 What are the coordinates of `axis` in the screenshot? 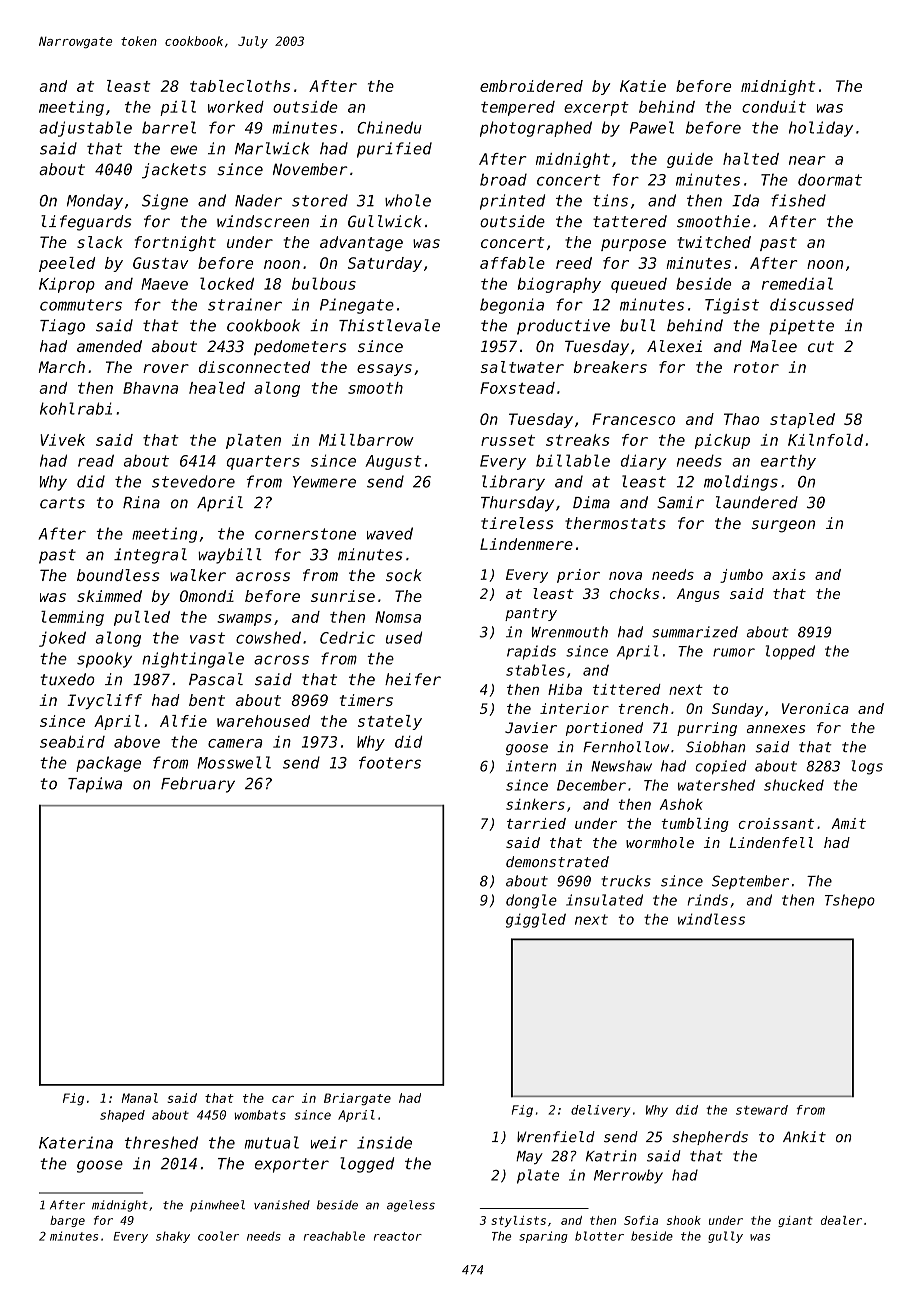 It's located at (788, 574).
